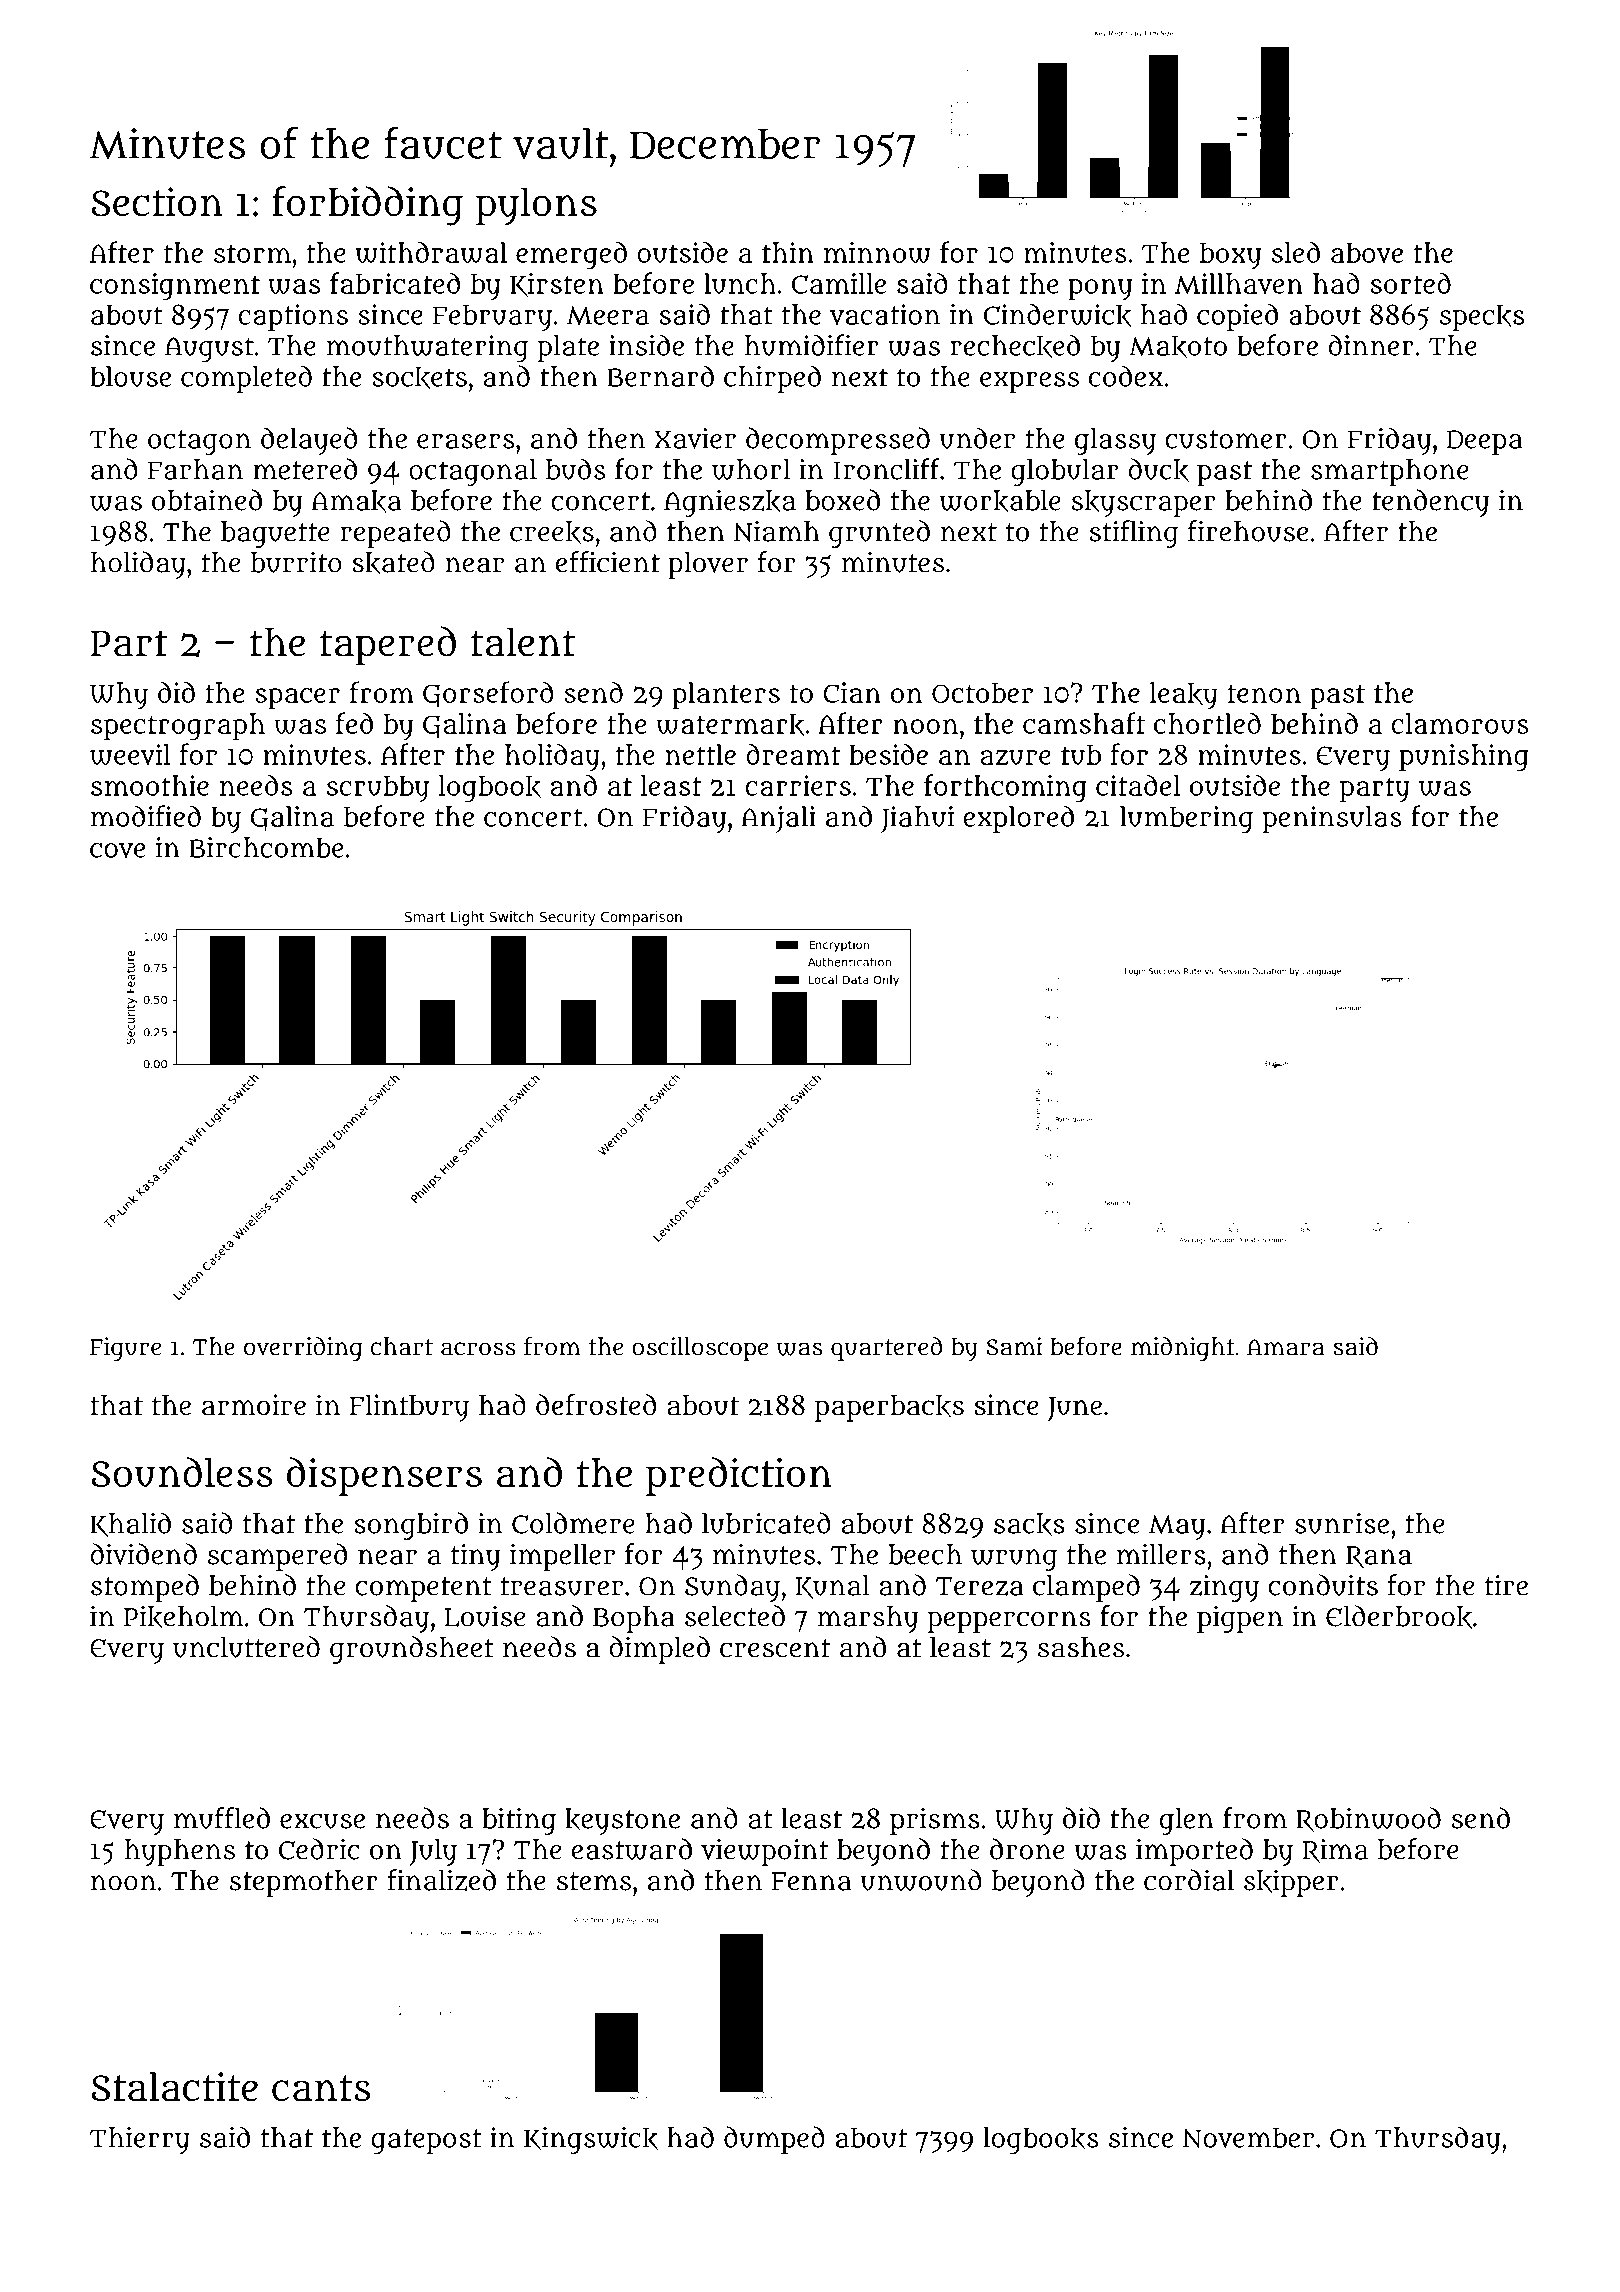 The image size is (1620, 2292). I want to click on tendency, so click(1430, 503).
